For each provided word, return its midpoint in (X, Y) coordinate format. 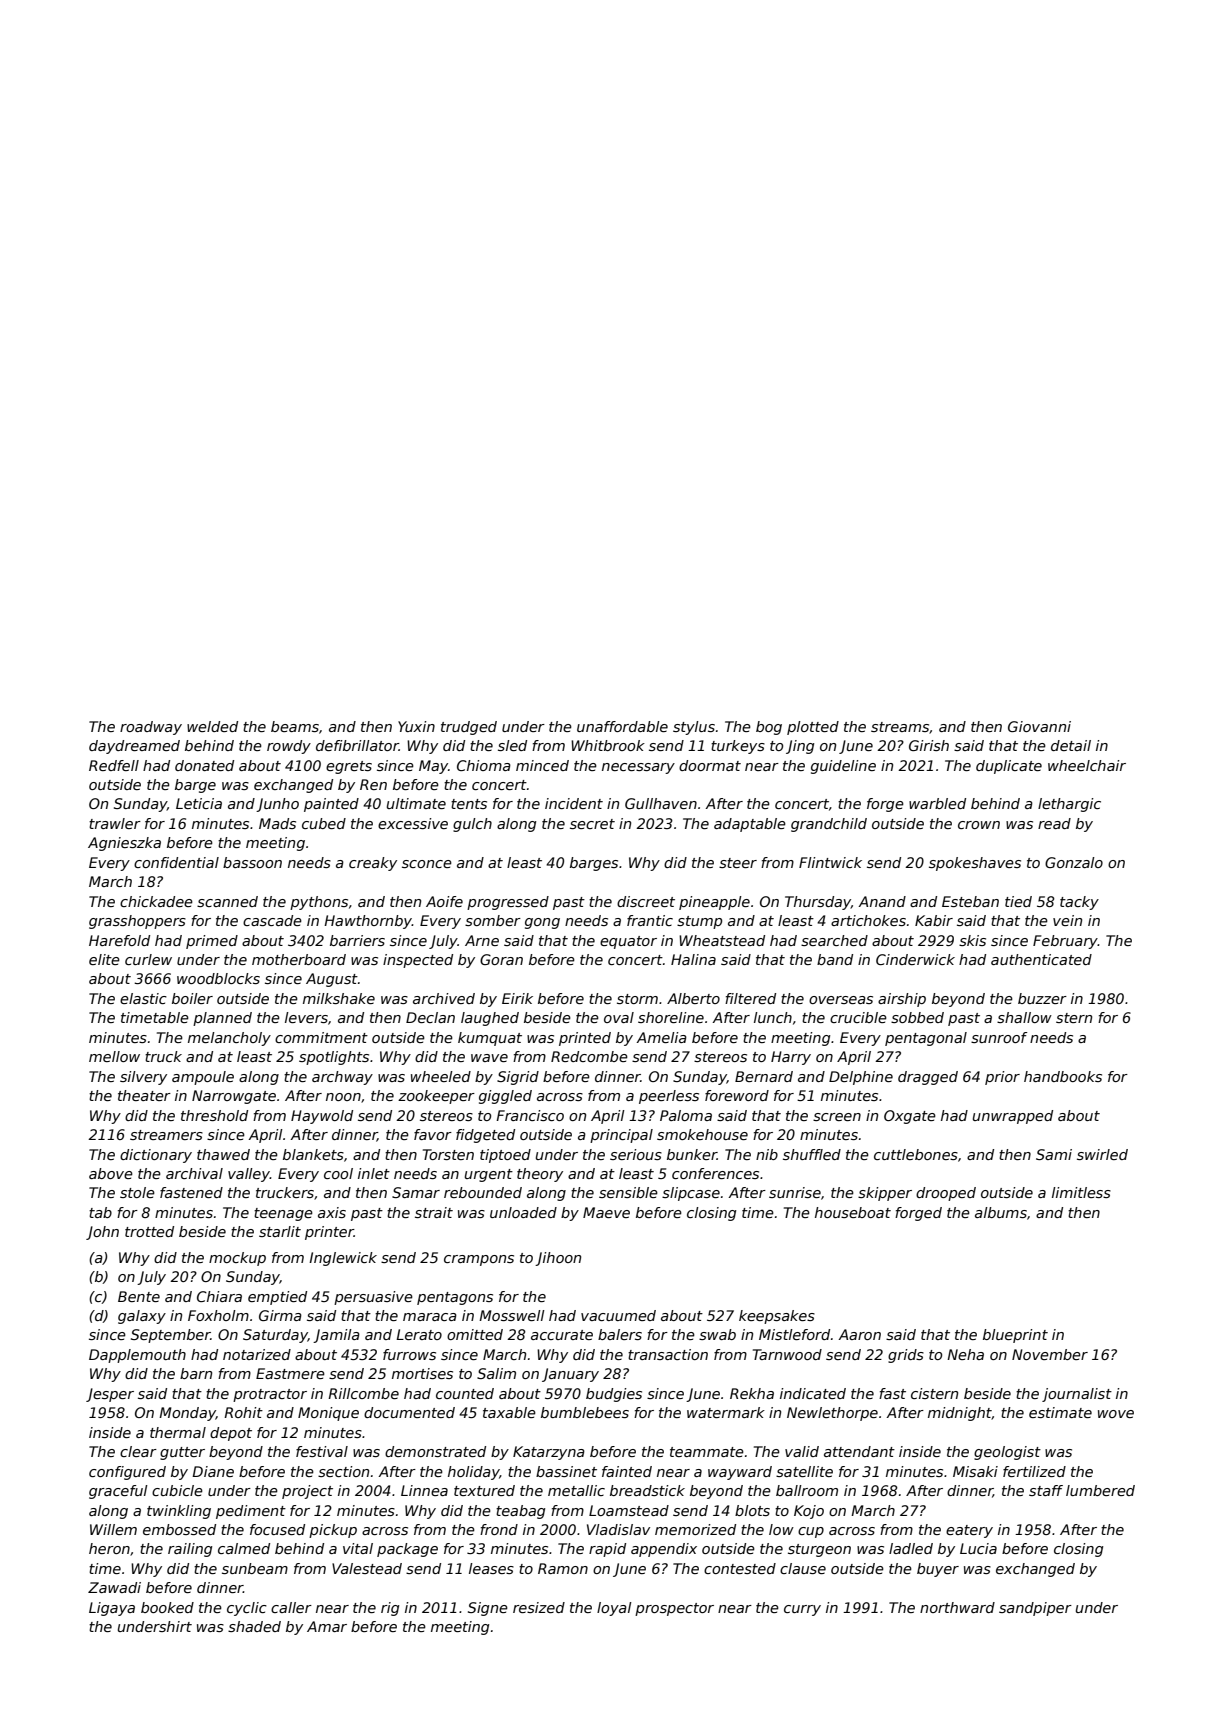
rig (390, 1609)
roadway (151, 728)
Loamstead (629, 1510)
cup (811, 1532)
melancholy (229, 1039)
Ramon (563, 1568)
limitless (1081, 1192)
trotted (149, 1231)
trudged (469, 728)
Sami (1054, 1154)
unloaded (523, 1212)
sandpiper (1035, 1609)
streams (900, 727)
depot (231, 1434)
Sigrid (518, 1078)
